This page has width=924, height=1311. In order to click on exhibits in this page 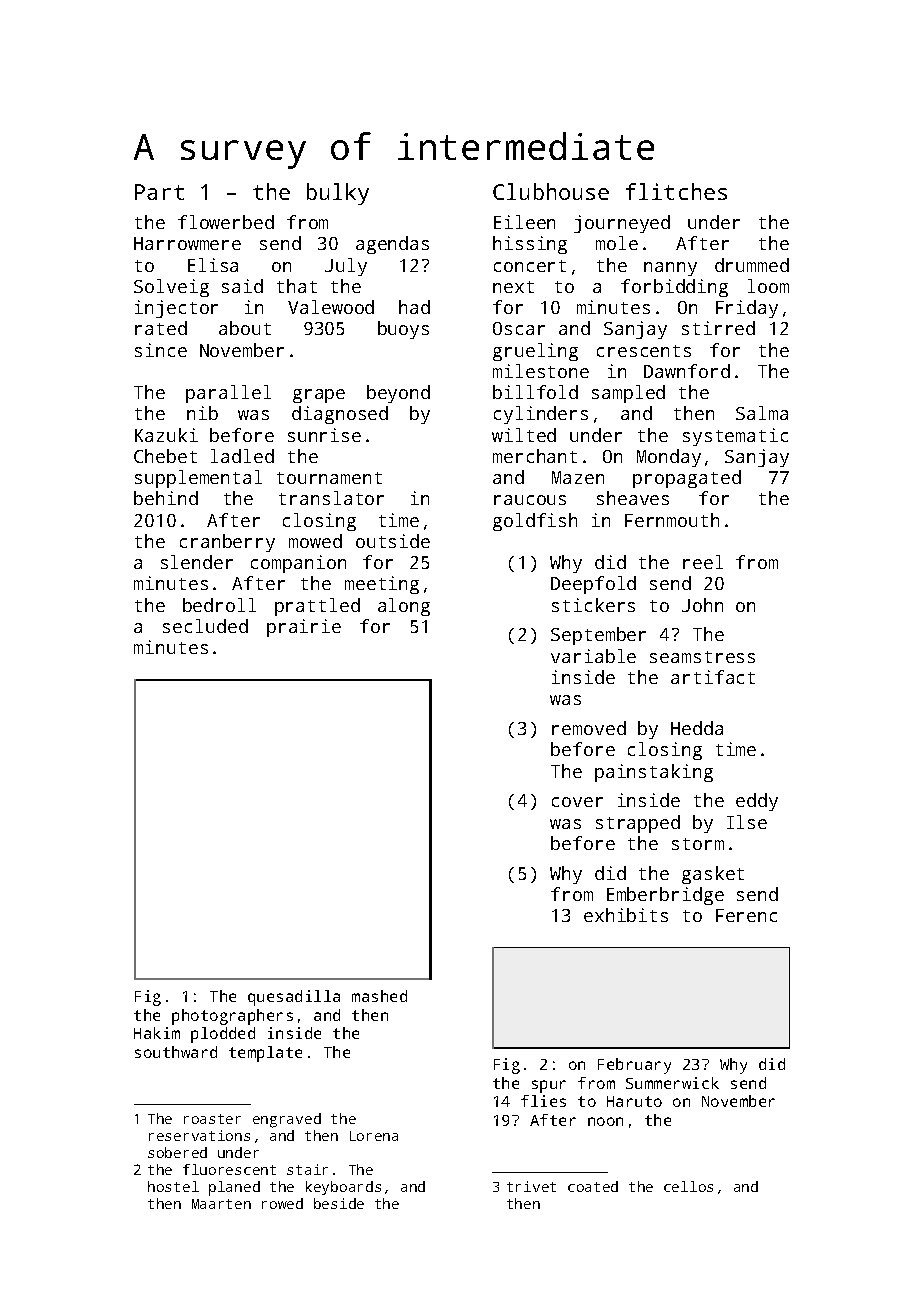, I will do `click(626, 915)`.
